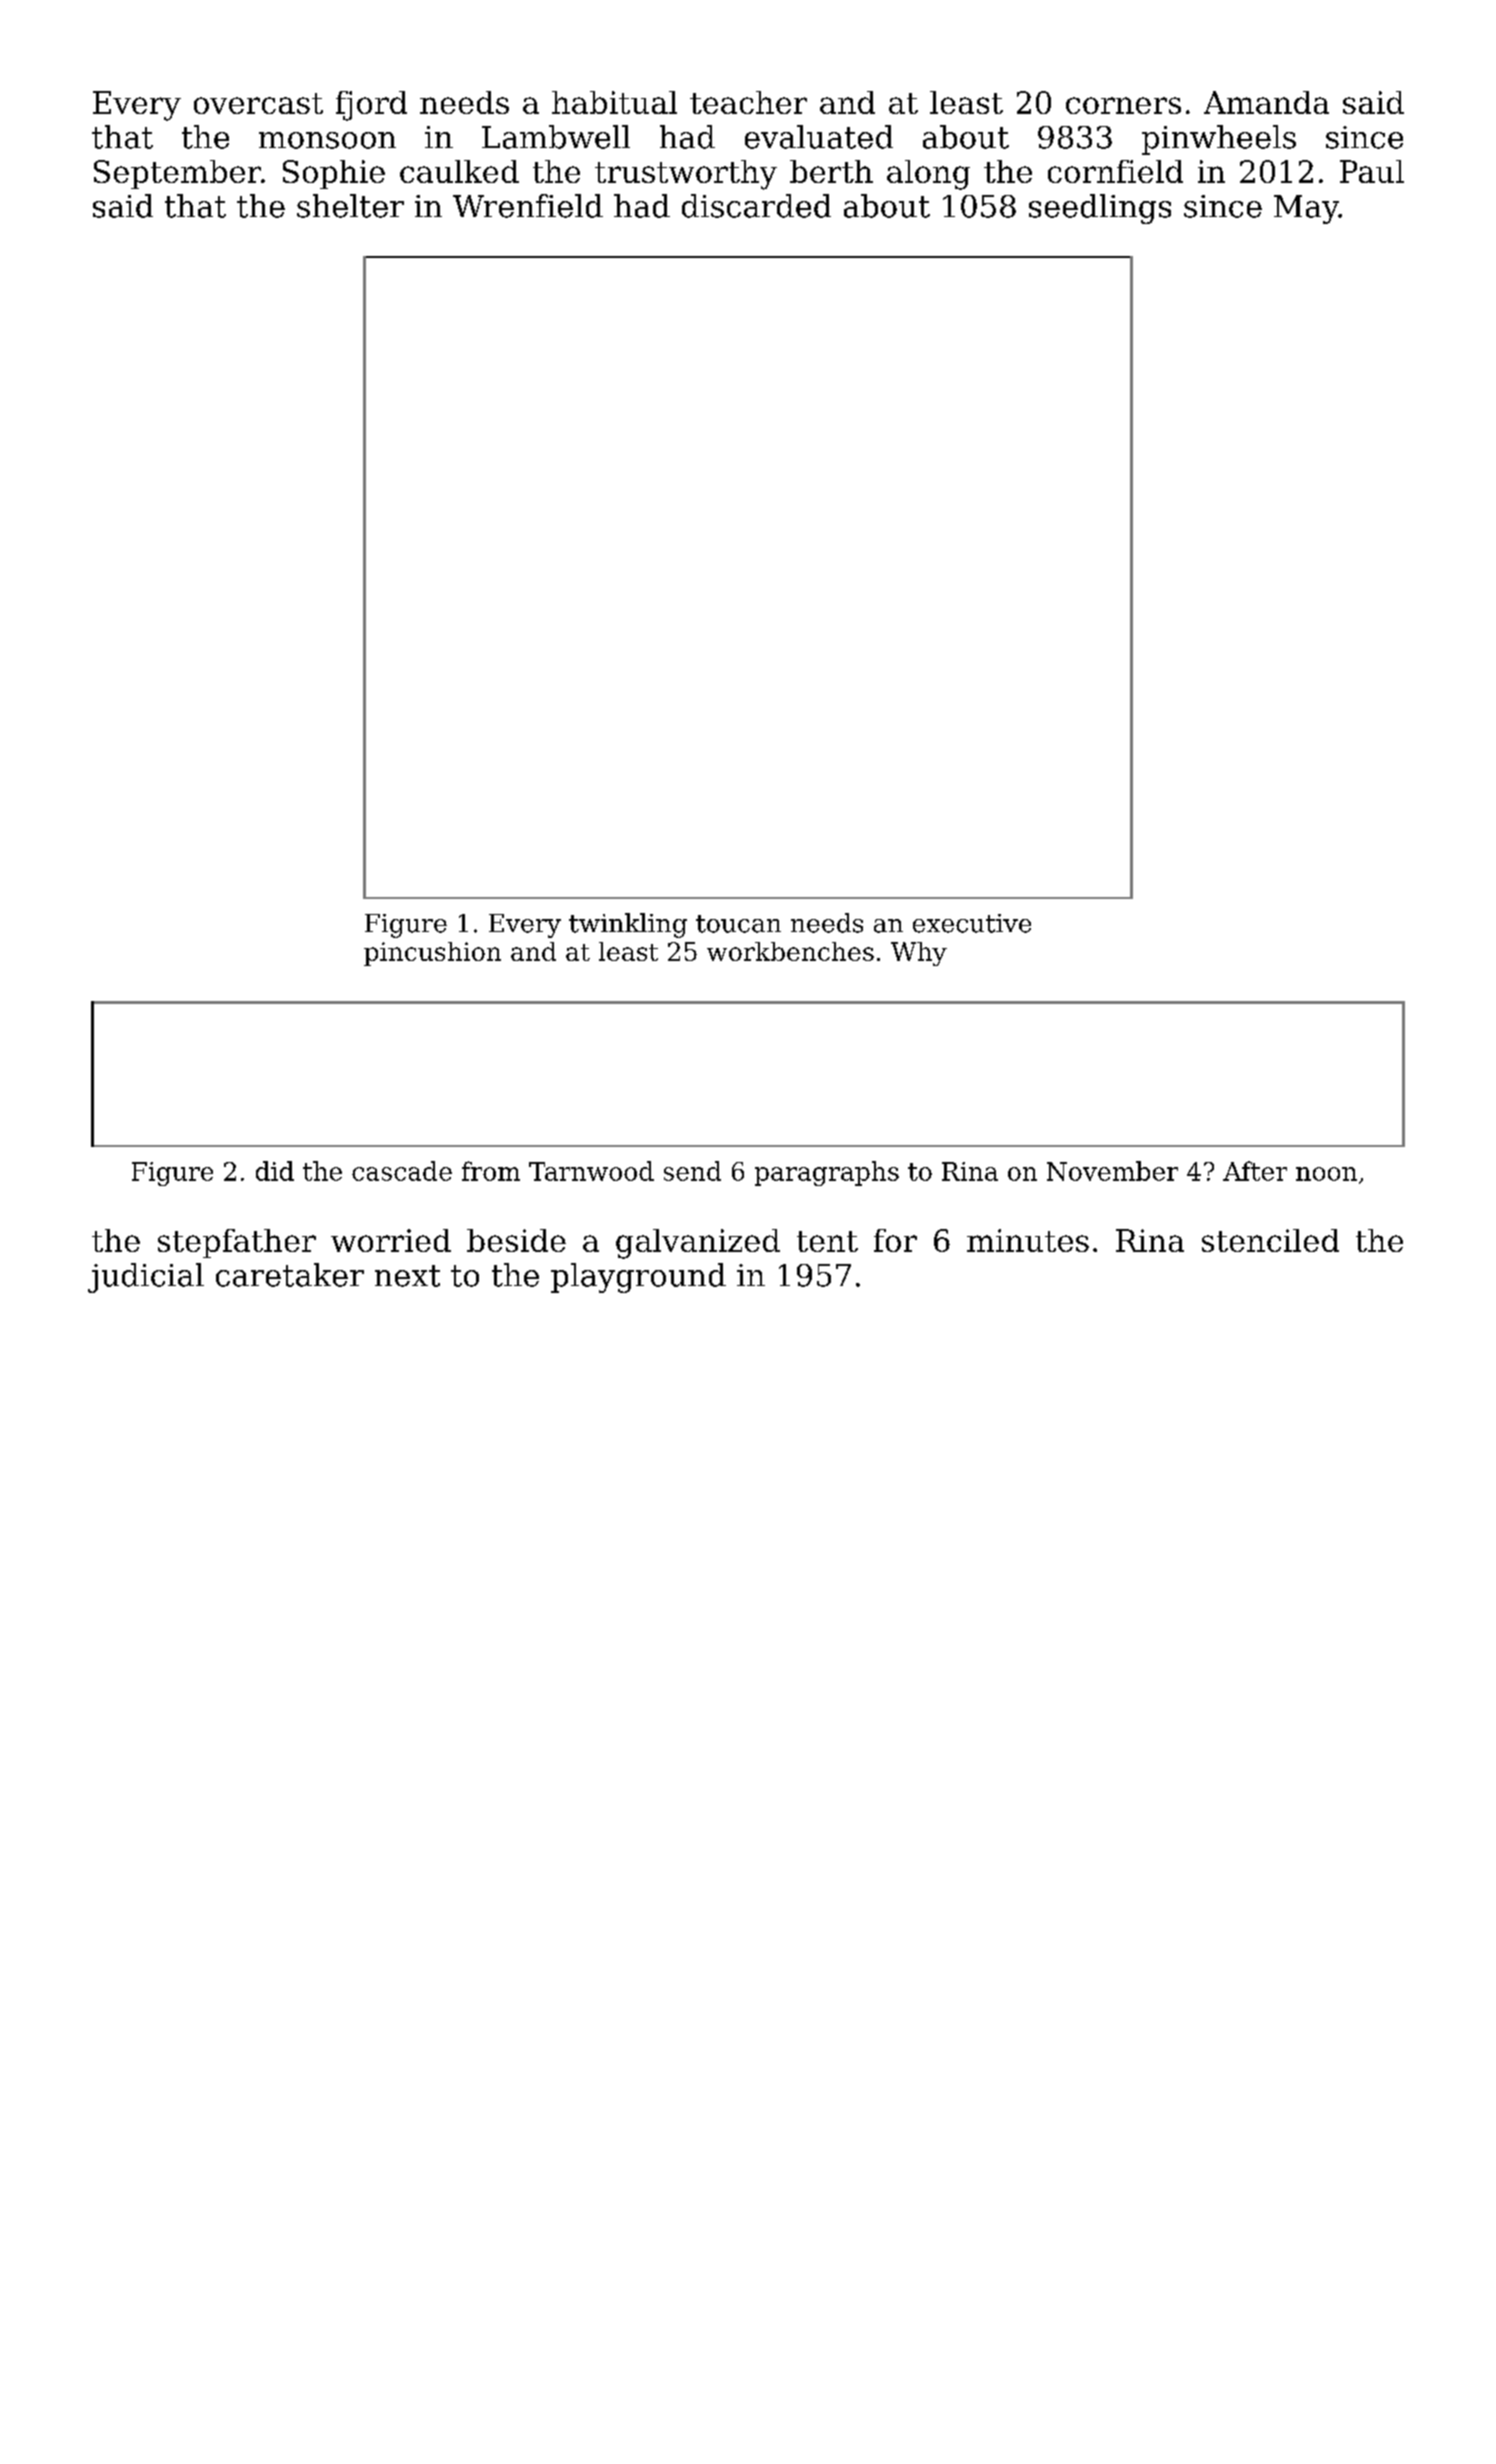 Image resolution: width=1496 pixels, height=2464 pixels. What do you see at coordinates (756, 206) in the screenshot?
I see `discarded` at bounding box center [756, 206].
